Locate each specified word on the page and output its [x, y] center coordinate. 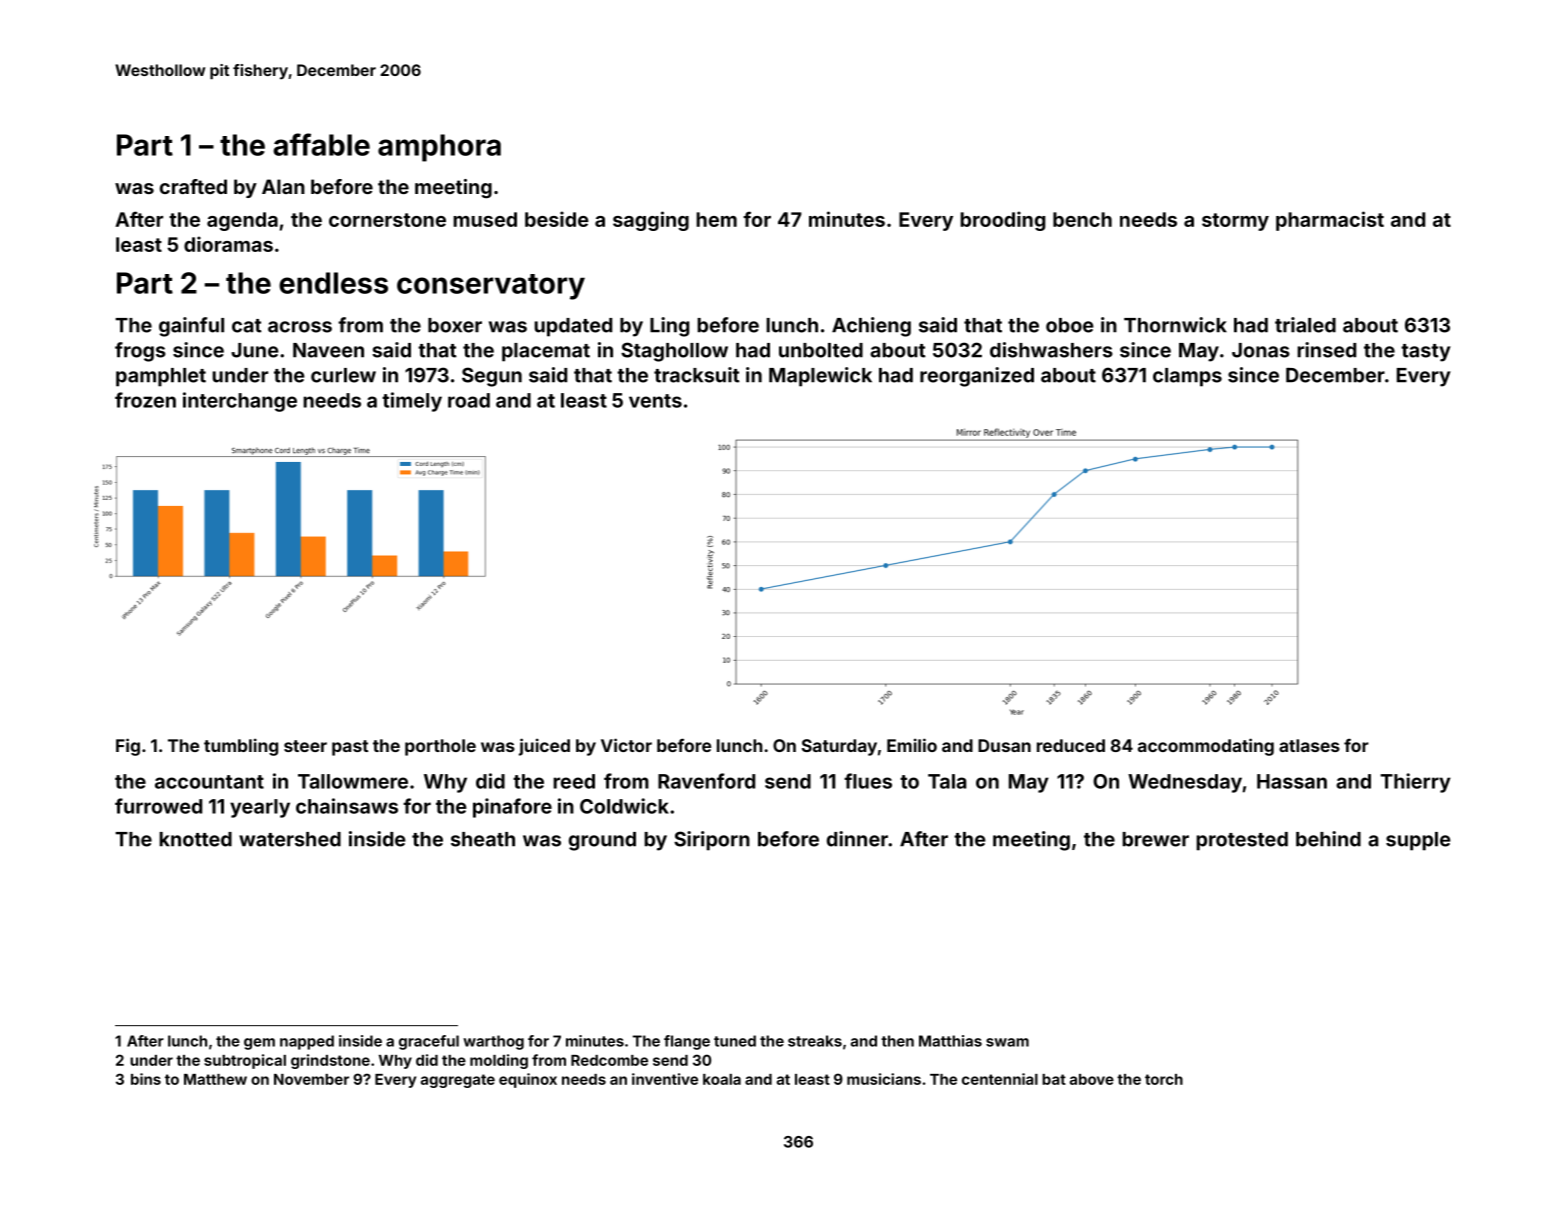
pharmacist [1330, 221]
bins [146, 1079]
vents [655, 401]
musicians [884, 1079]
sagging [651, 221]
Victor [626, 745]
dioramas [228, 244]
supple [1418, 841]
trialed [1305, 325]
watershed [290, 839]
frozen [145, 400]
